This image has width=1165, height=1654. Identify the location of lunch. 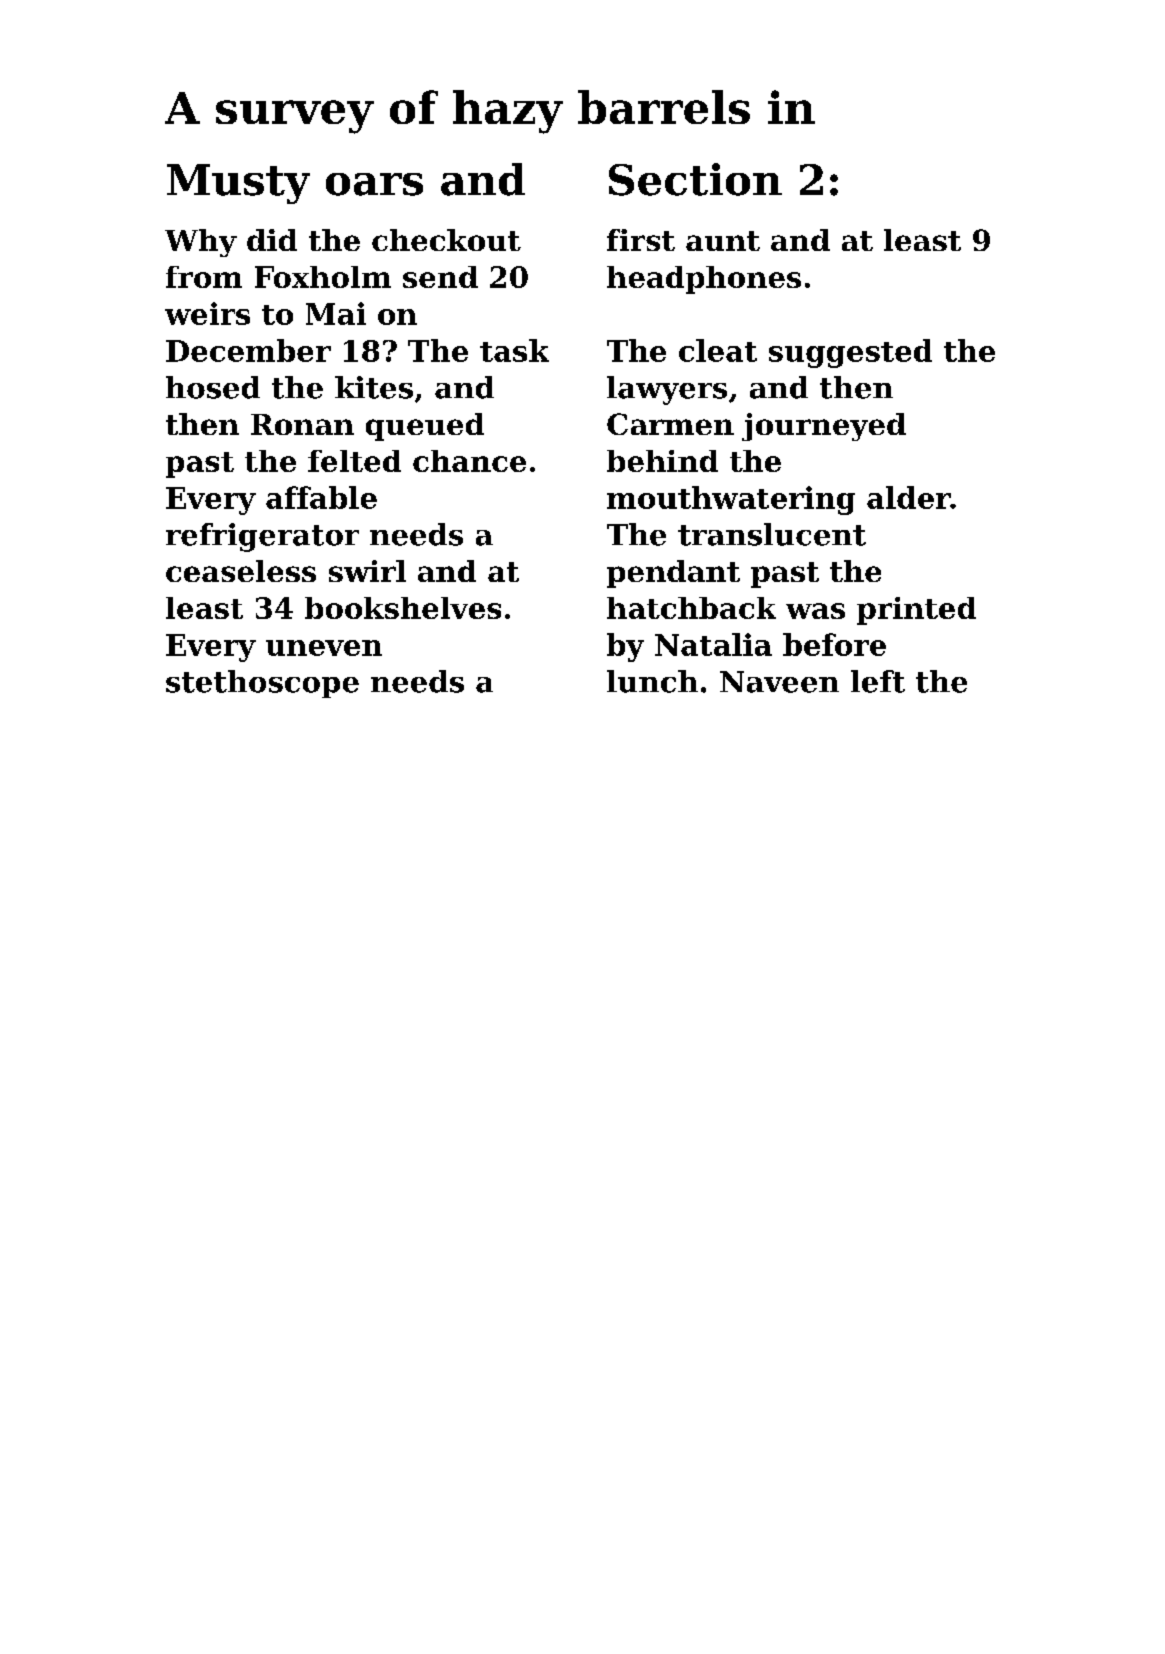
(652, 681).
